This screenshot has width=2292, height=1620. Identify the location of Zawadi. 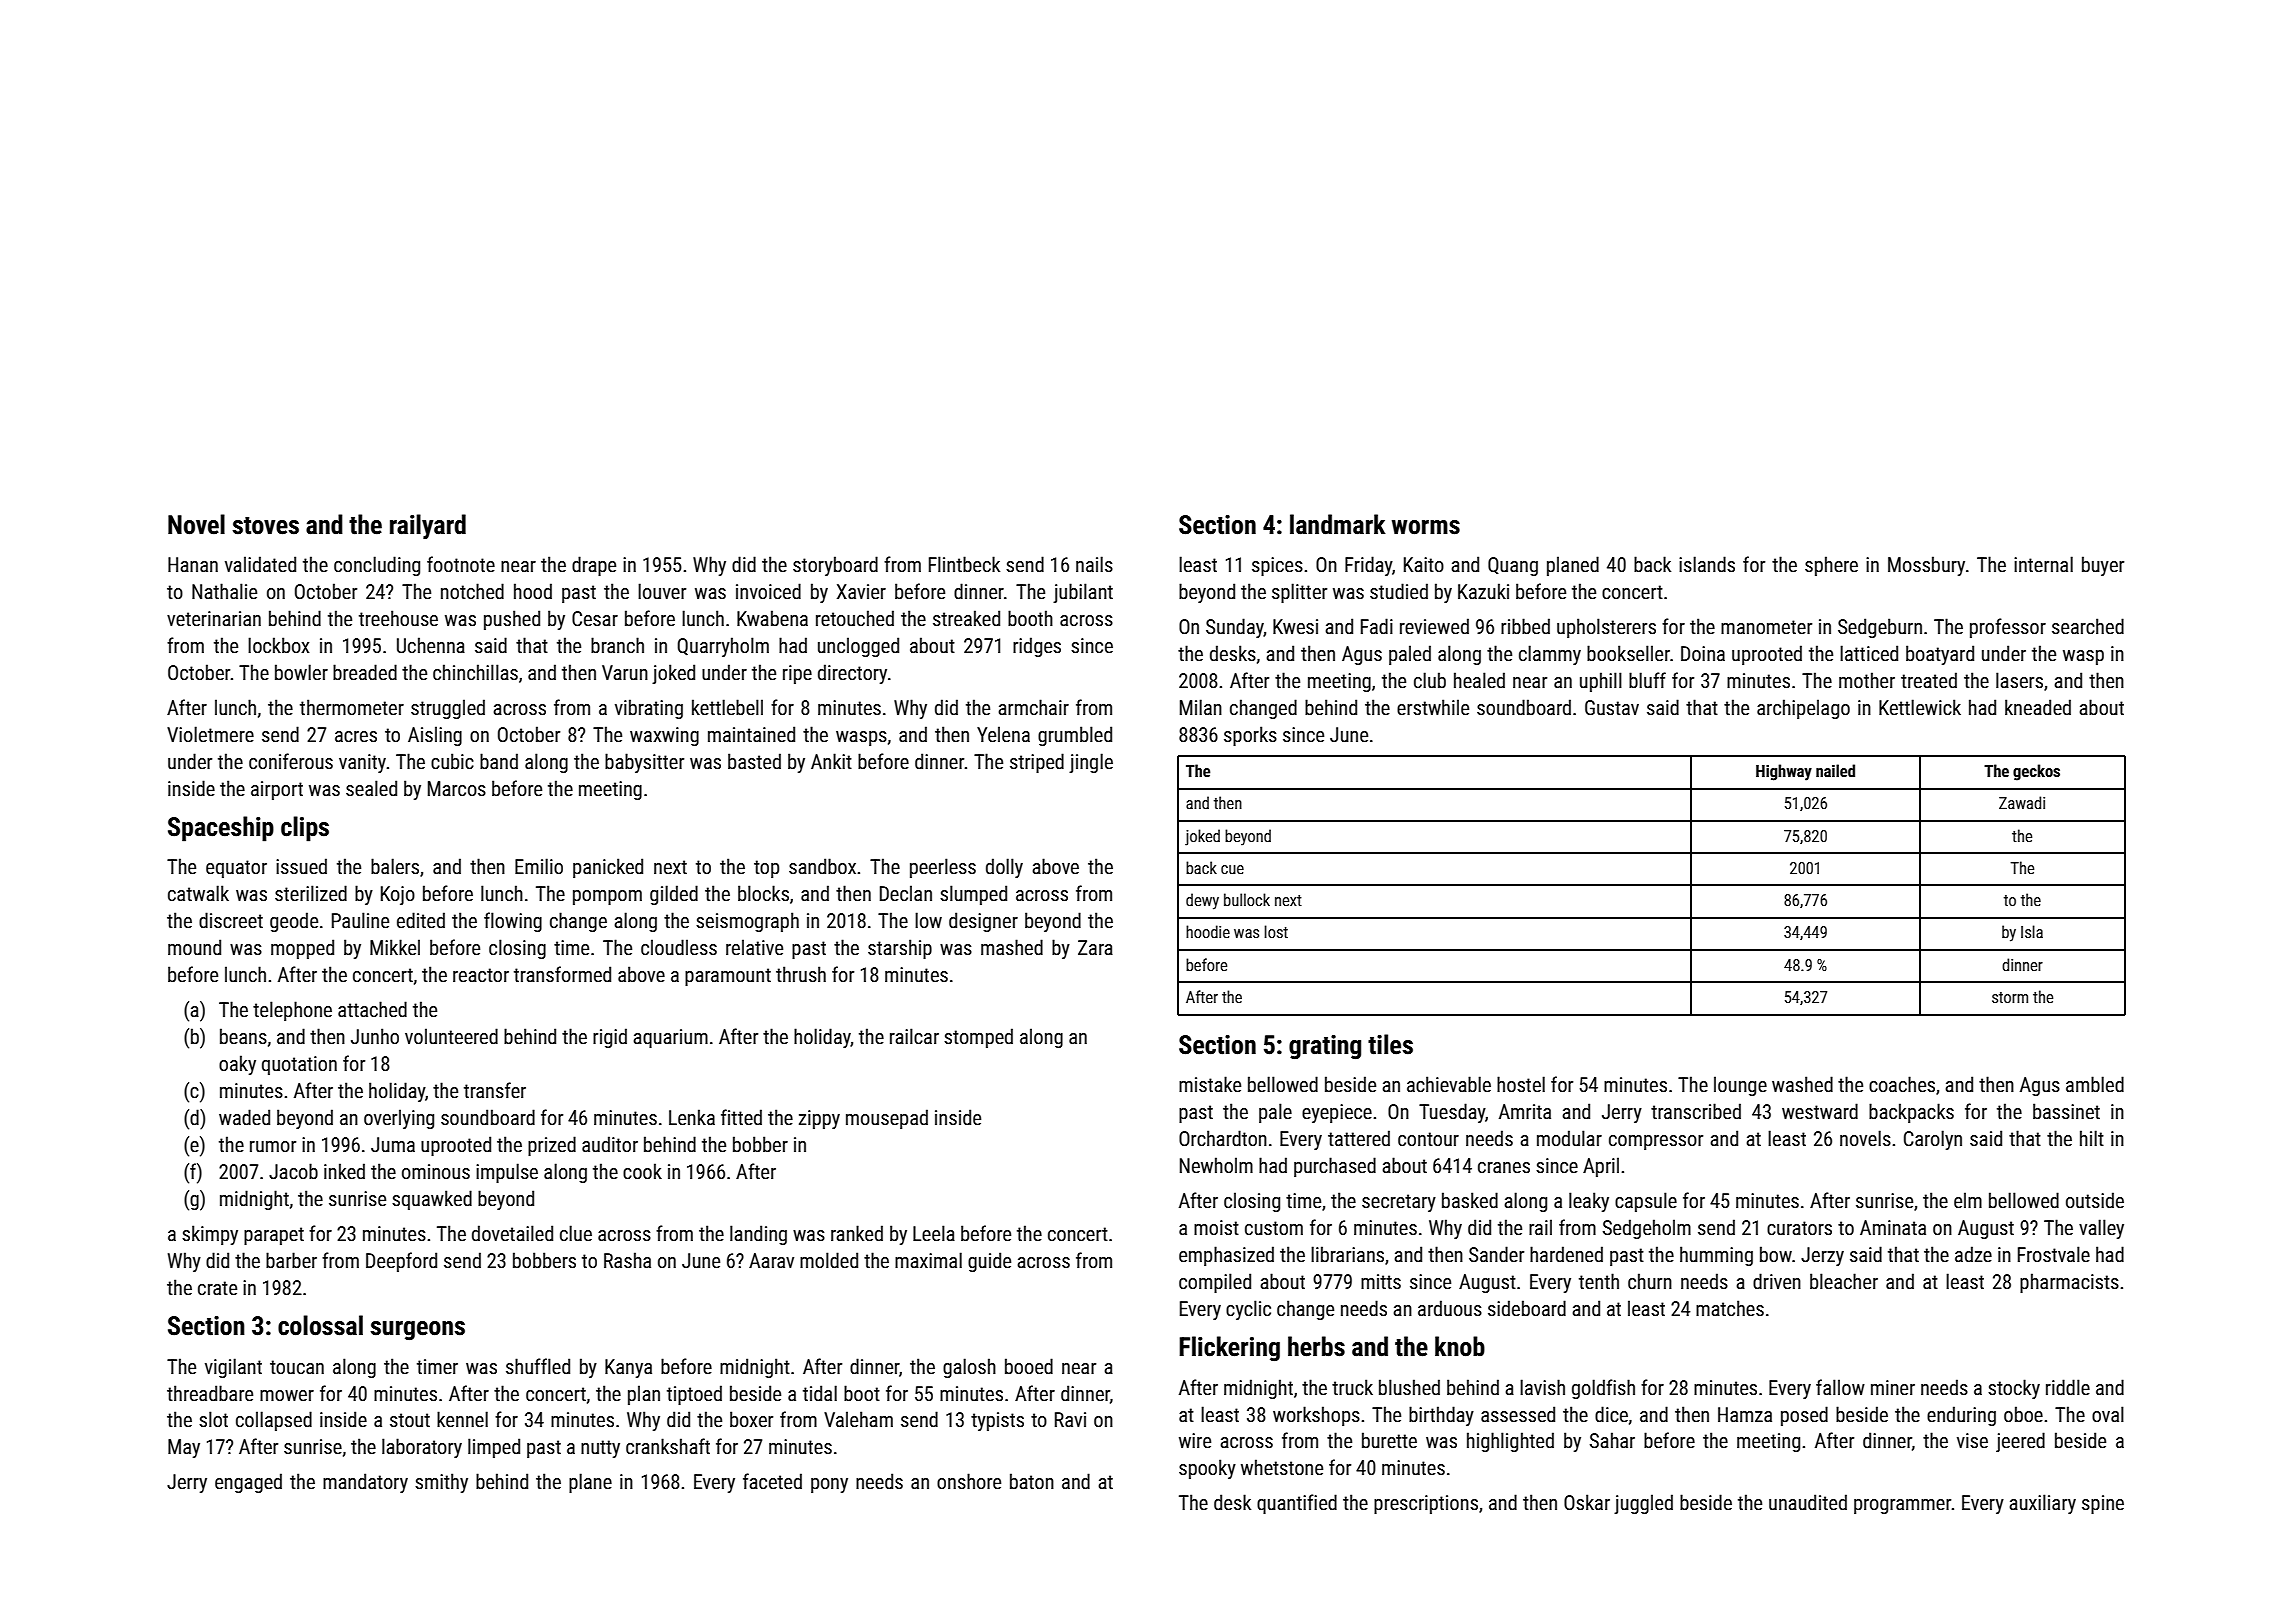
(2022, 802).
